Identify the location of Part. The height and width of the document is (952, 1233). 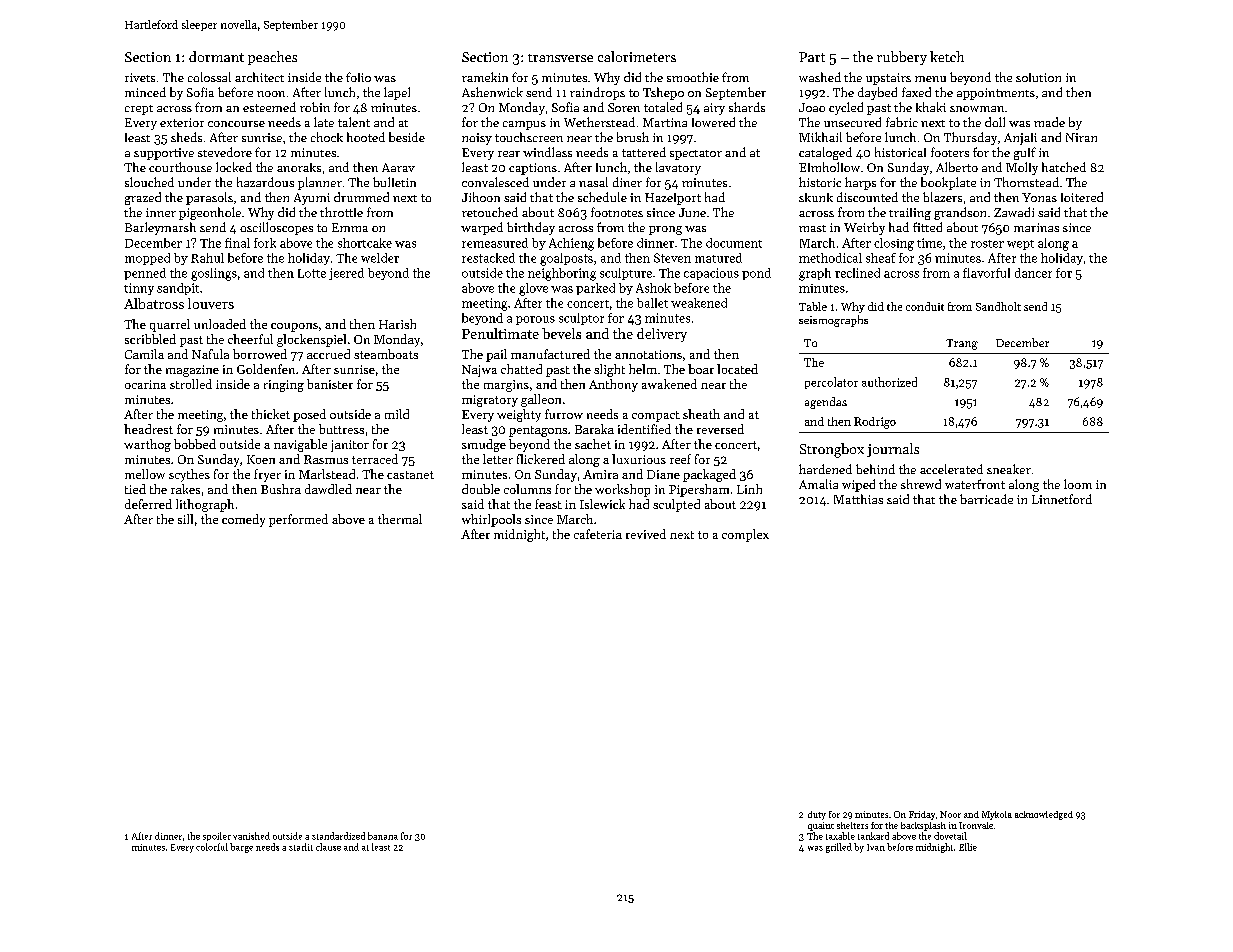
(812, 57).
